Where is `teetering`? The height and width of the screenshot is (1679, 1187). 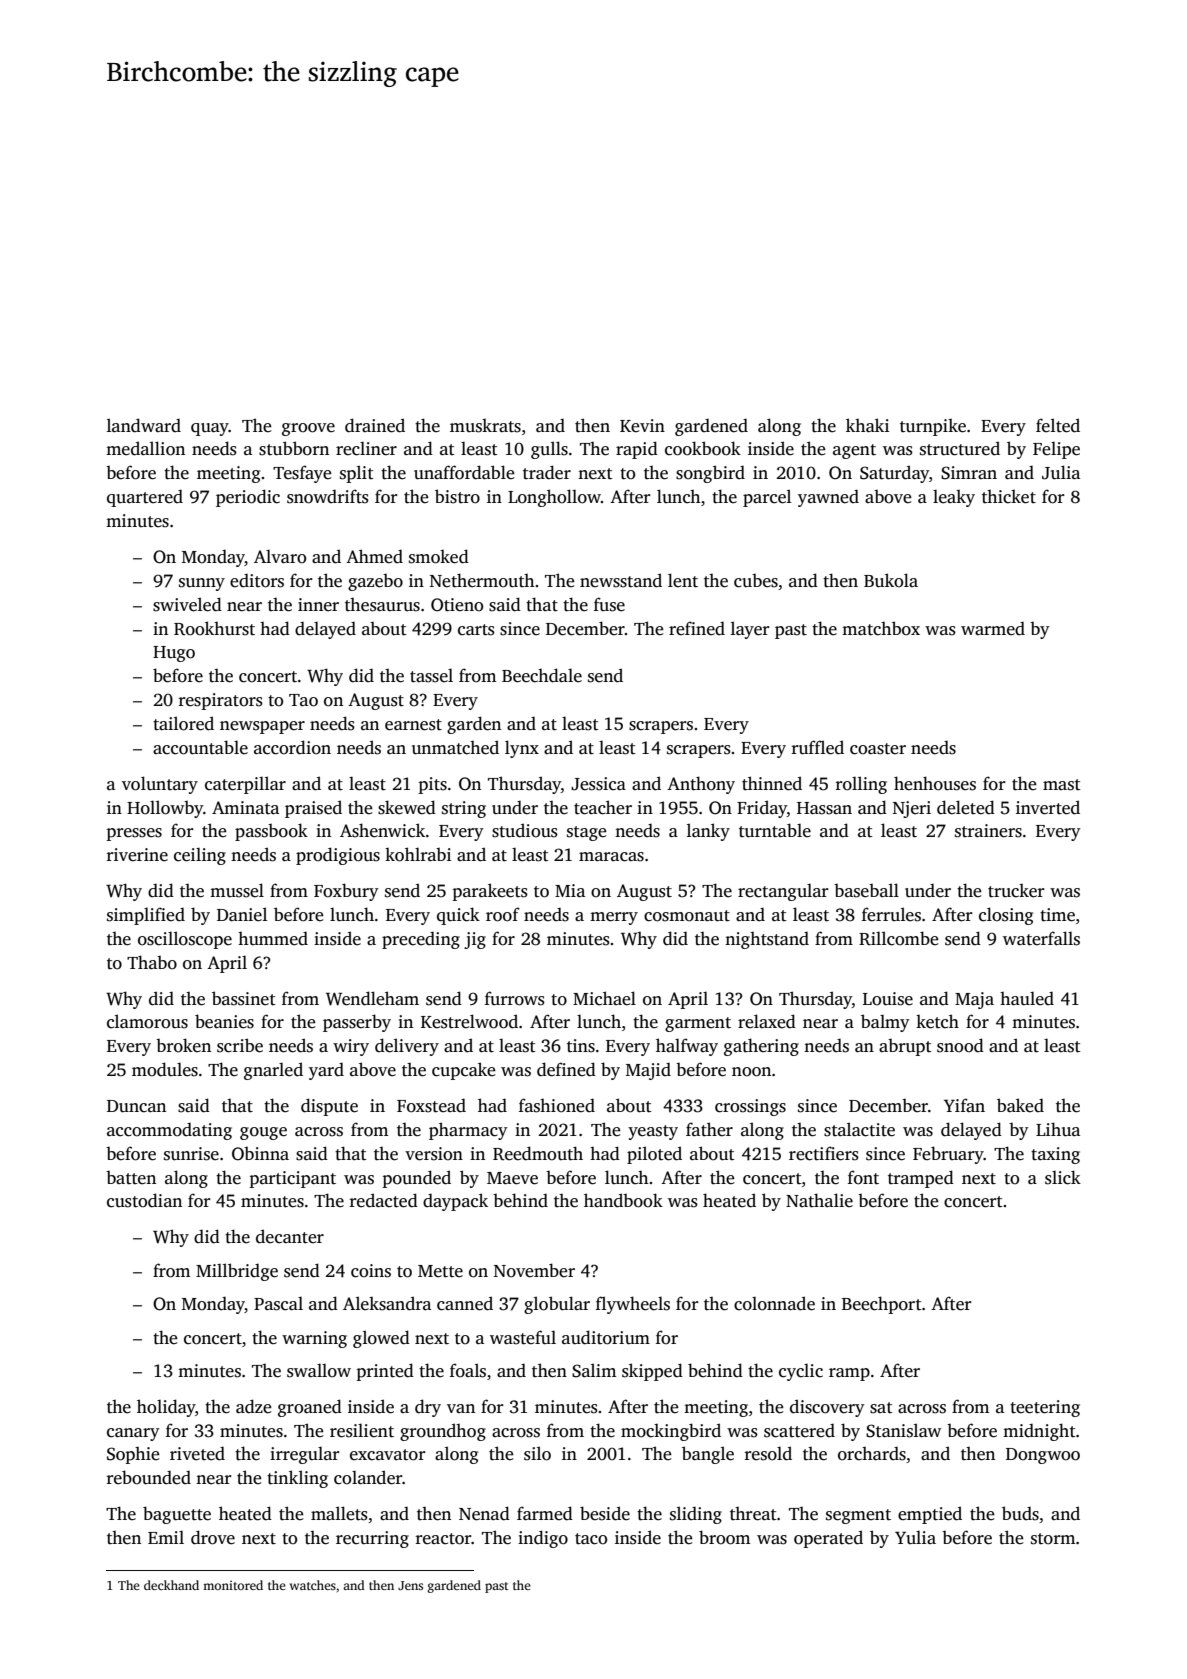
teetering is located at coordinates (1045, 1408).
